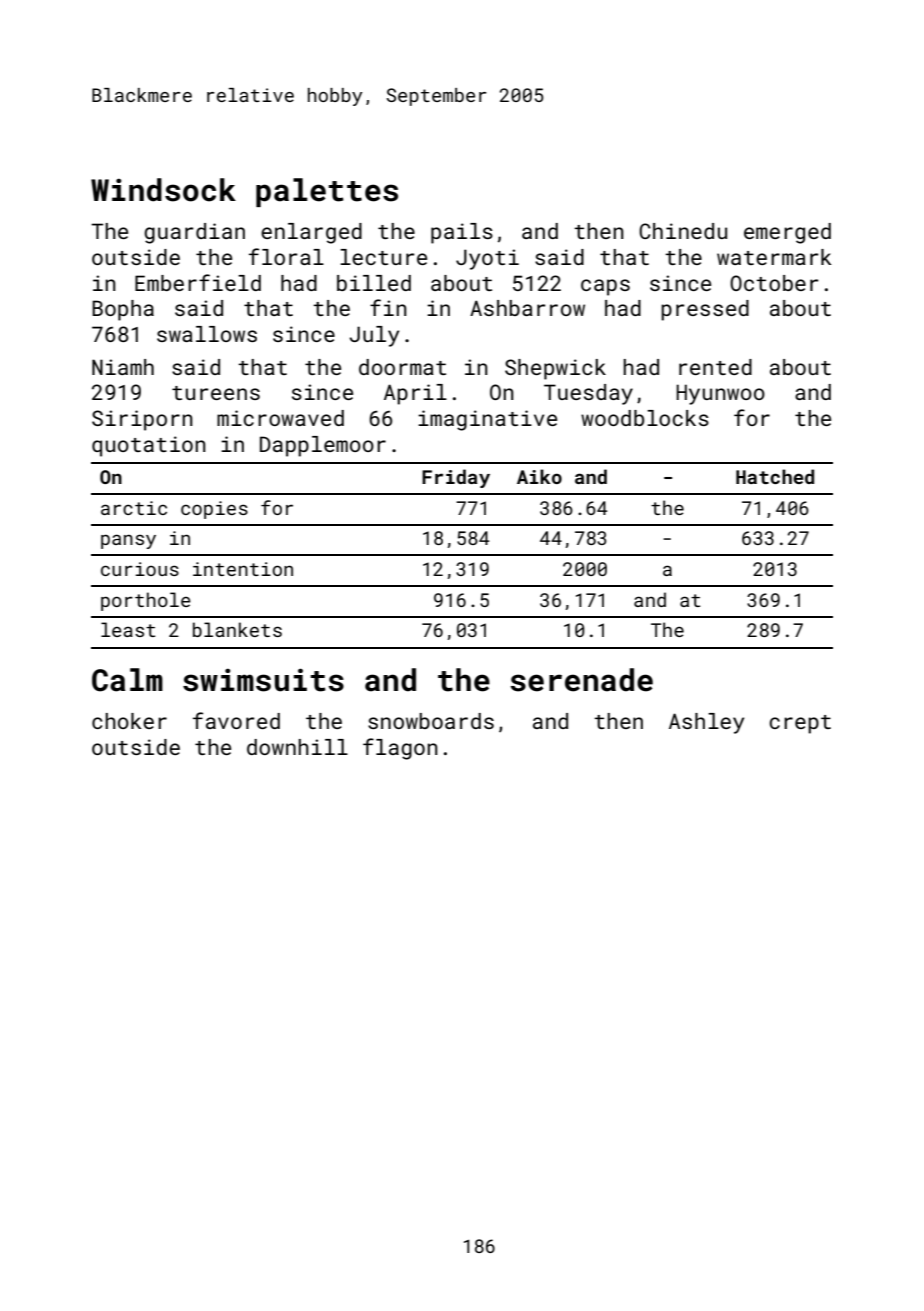 The height and width of the screenshot is (1311, 924). Describe the element at coordinates (388, 307) in the screenshot. I see `fin` at that location.
